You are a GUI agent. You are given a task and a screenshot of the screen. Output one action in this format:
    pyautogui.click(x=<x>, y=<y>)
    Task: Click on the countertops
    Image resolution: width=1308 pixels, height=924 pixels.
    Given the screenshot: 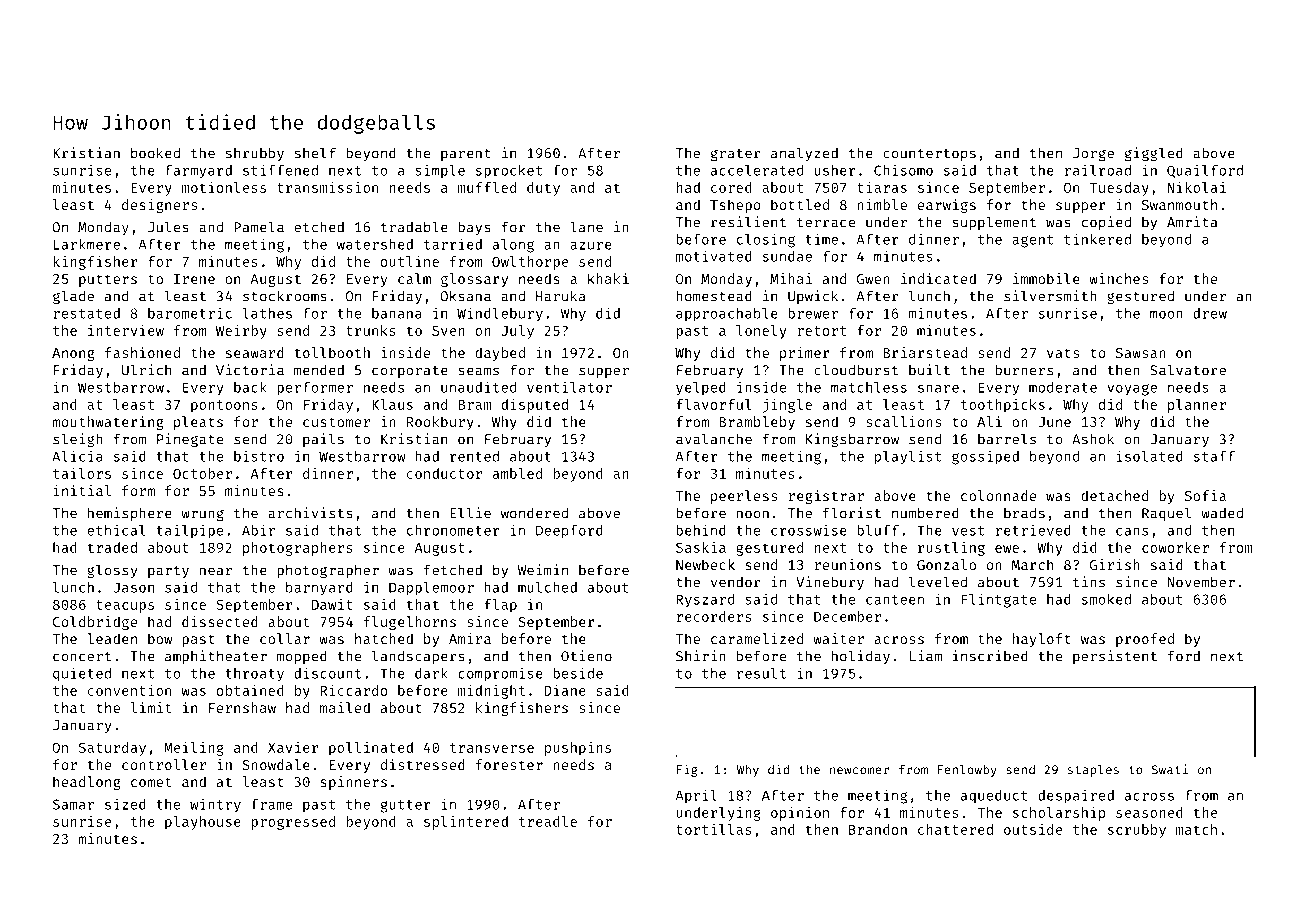 What is the action you would take?
    pyautogui.click(x=929, y=155)
